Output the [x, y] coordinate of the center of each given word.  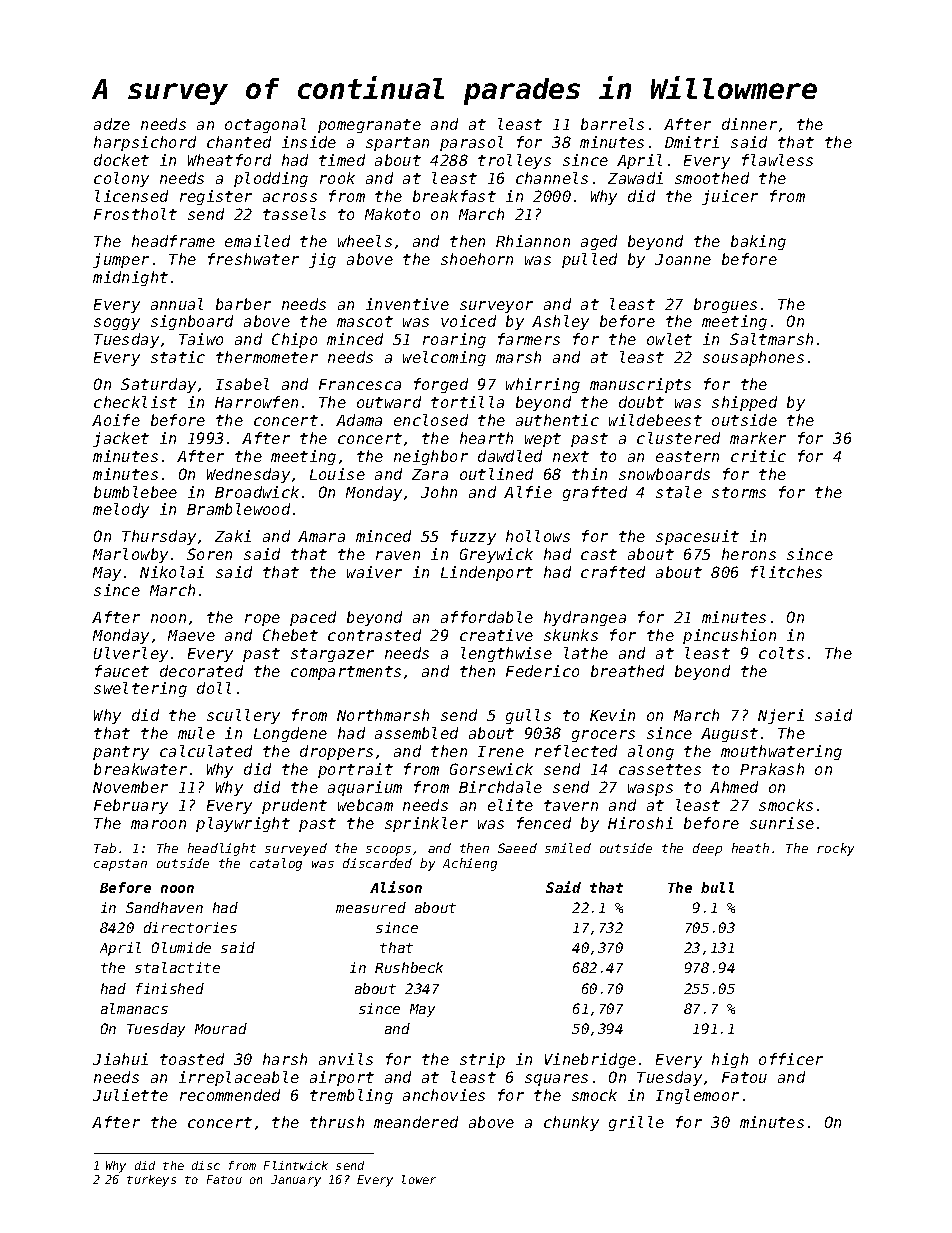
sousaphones [753, 358]
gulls [528, 716]
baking [758, 242]
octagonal [265, 125]
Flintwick [296, 1165]
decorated [201, 671]
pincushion [729, 636]
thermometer [267, 357]
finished [170, 988]
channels [552, 178]
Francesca [360, 384]
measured [371, 907]
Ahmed [734, 787]
